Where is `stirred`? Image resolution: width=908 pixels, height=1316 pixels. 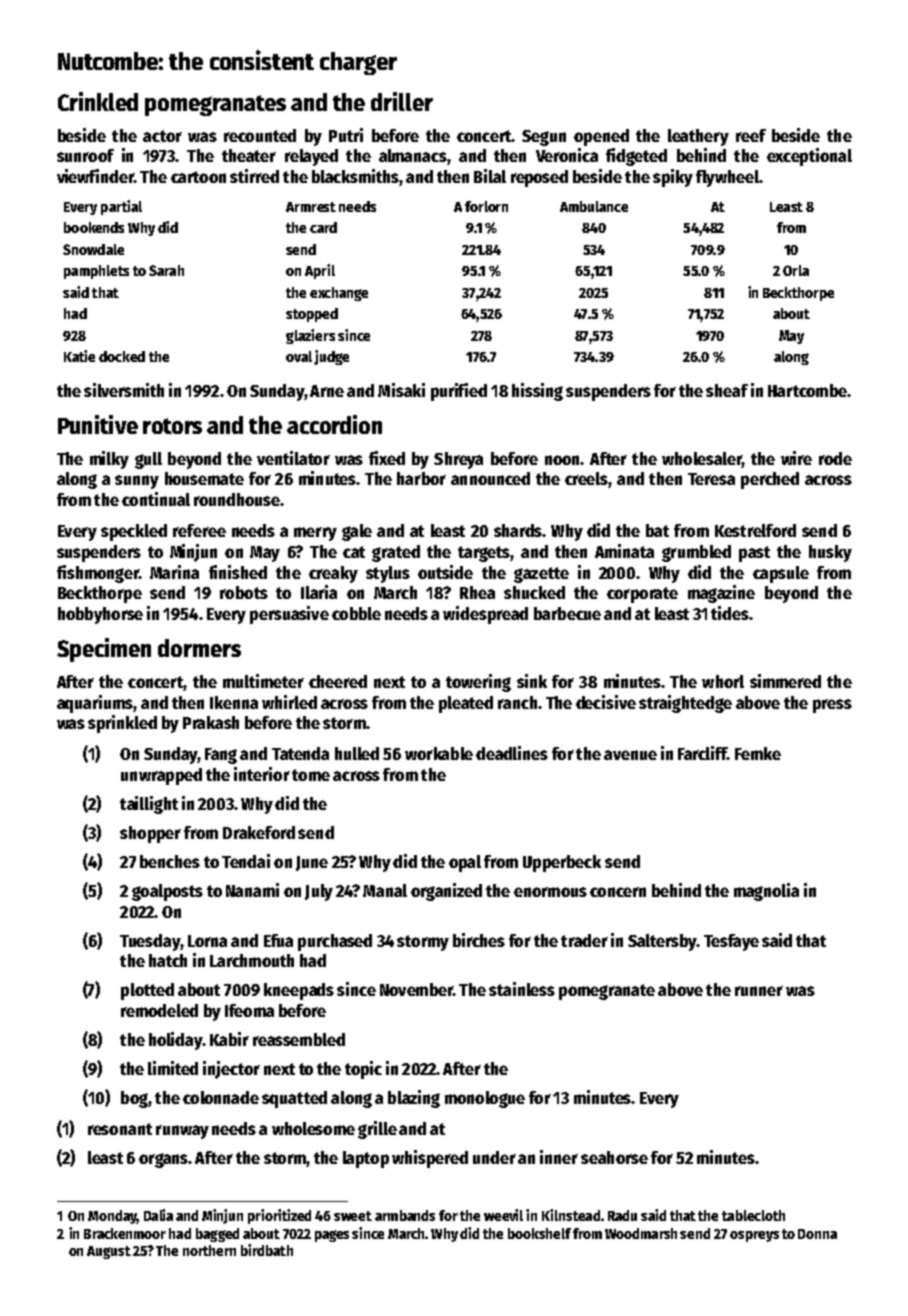 stirred is located at coordinates (254, 176).
